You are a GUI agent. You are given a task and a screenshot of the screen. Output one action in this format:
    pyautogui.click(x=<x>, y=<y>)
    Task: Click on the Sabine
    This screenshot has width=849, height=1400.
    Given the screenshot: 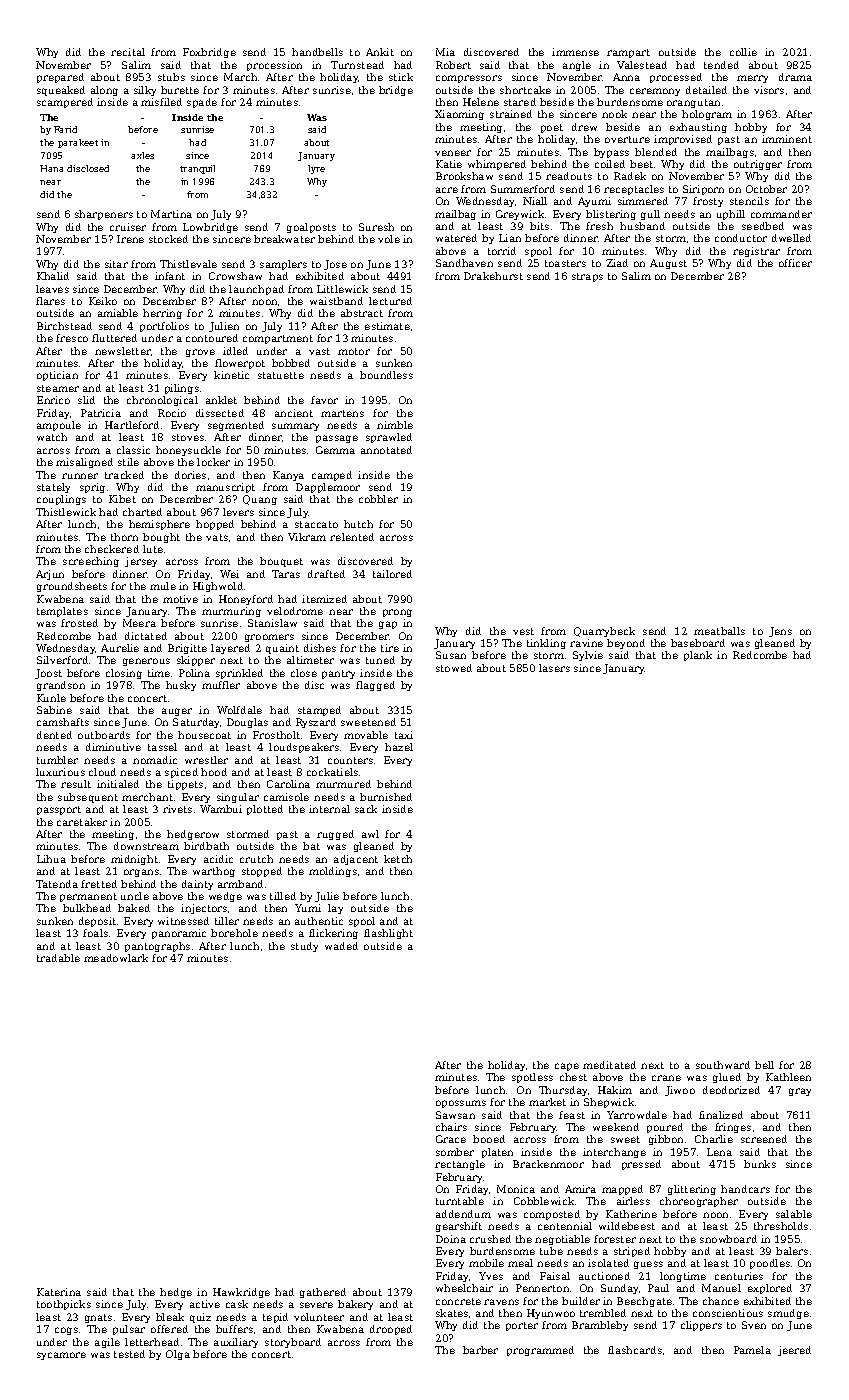 What is the action you would take?
    pyautogui.click(x=54, y=710)
